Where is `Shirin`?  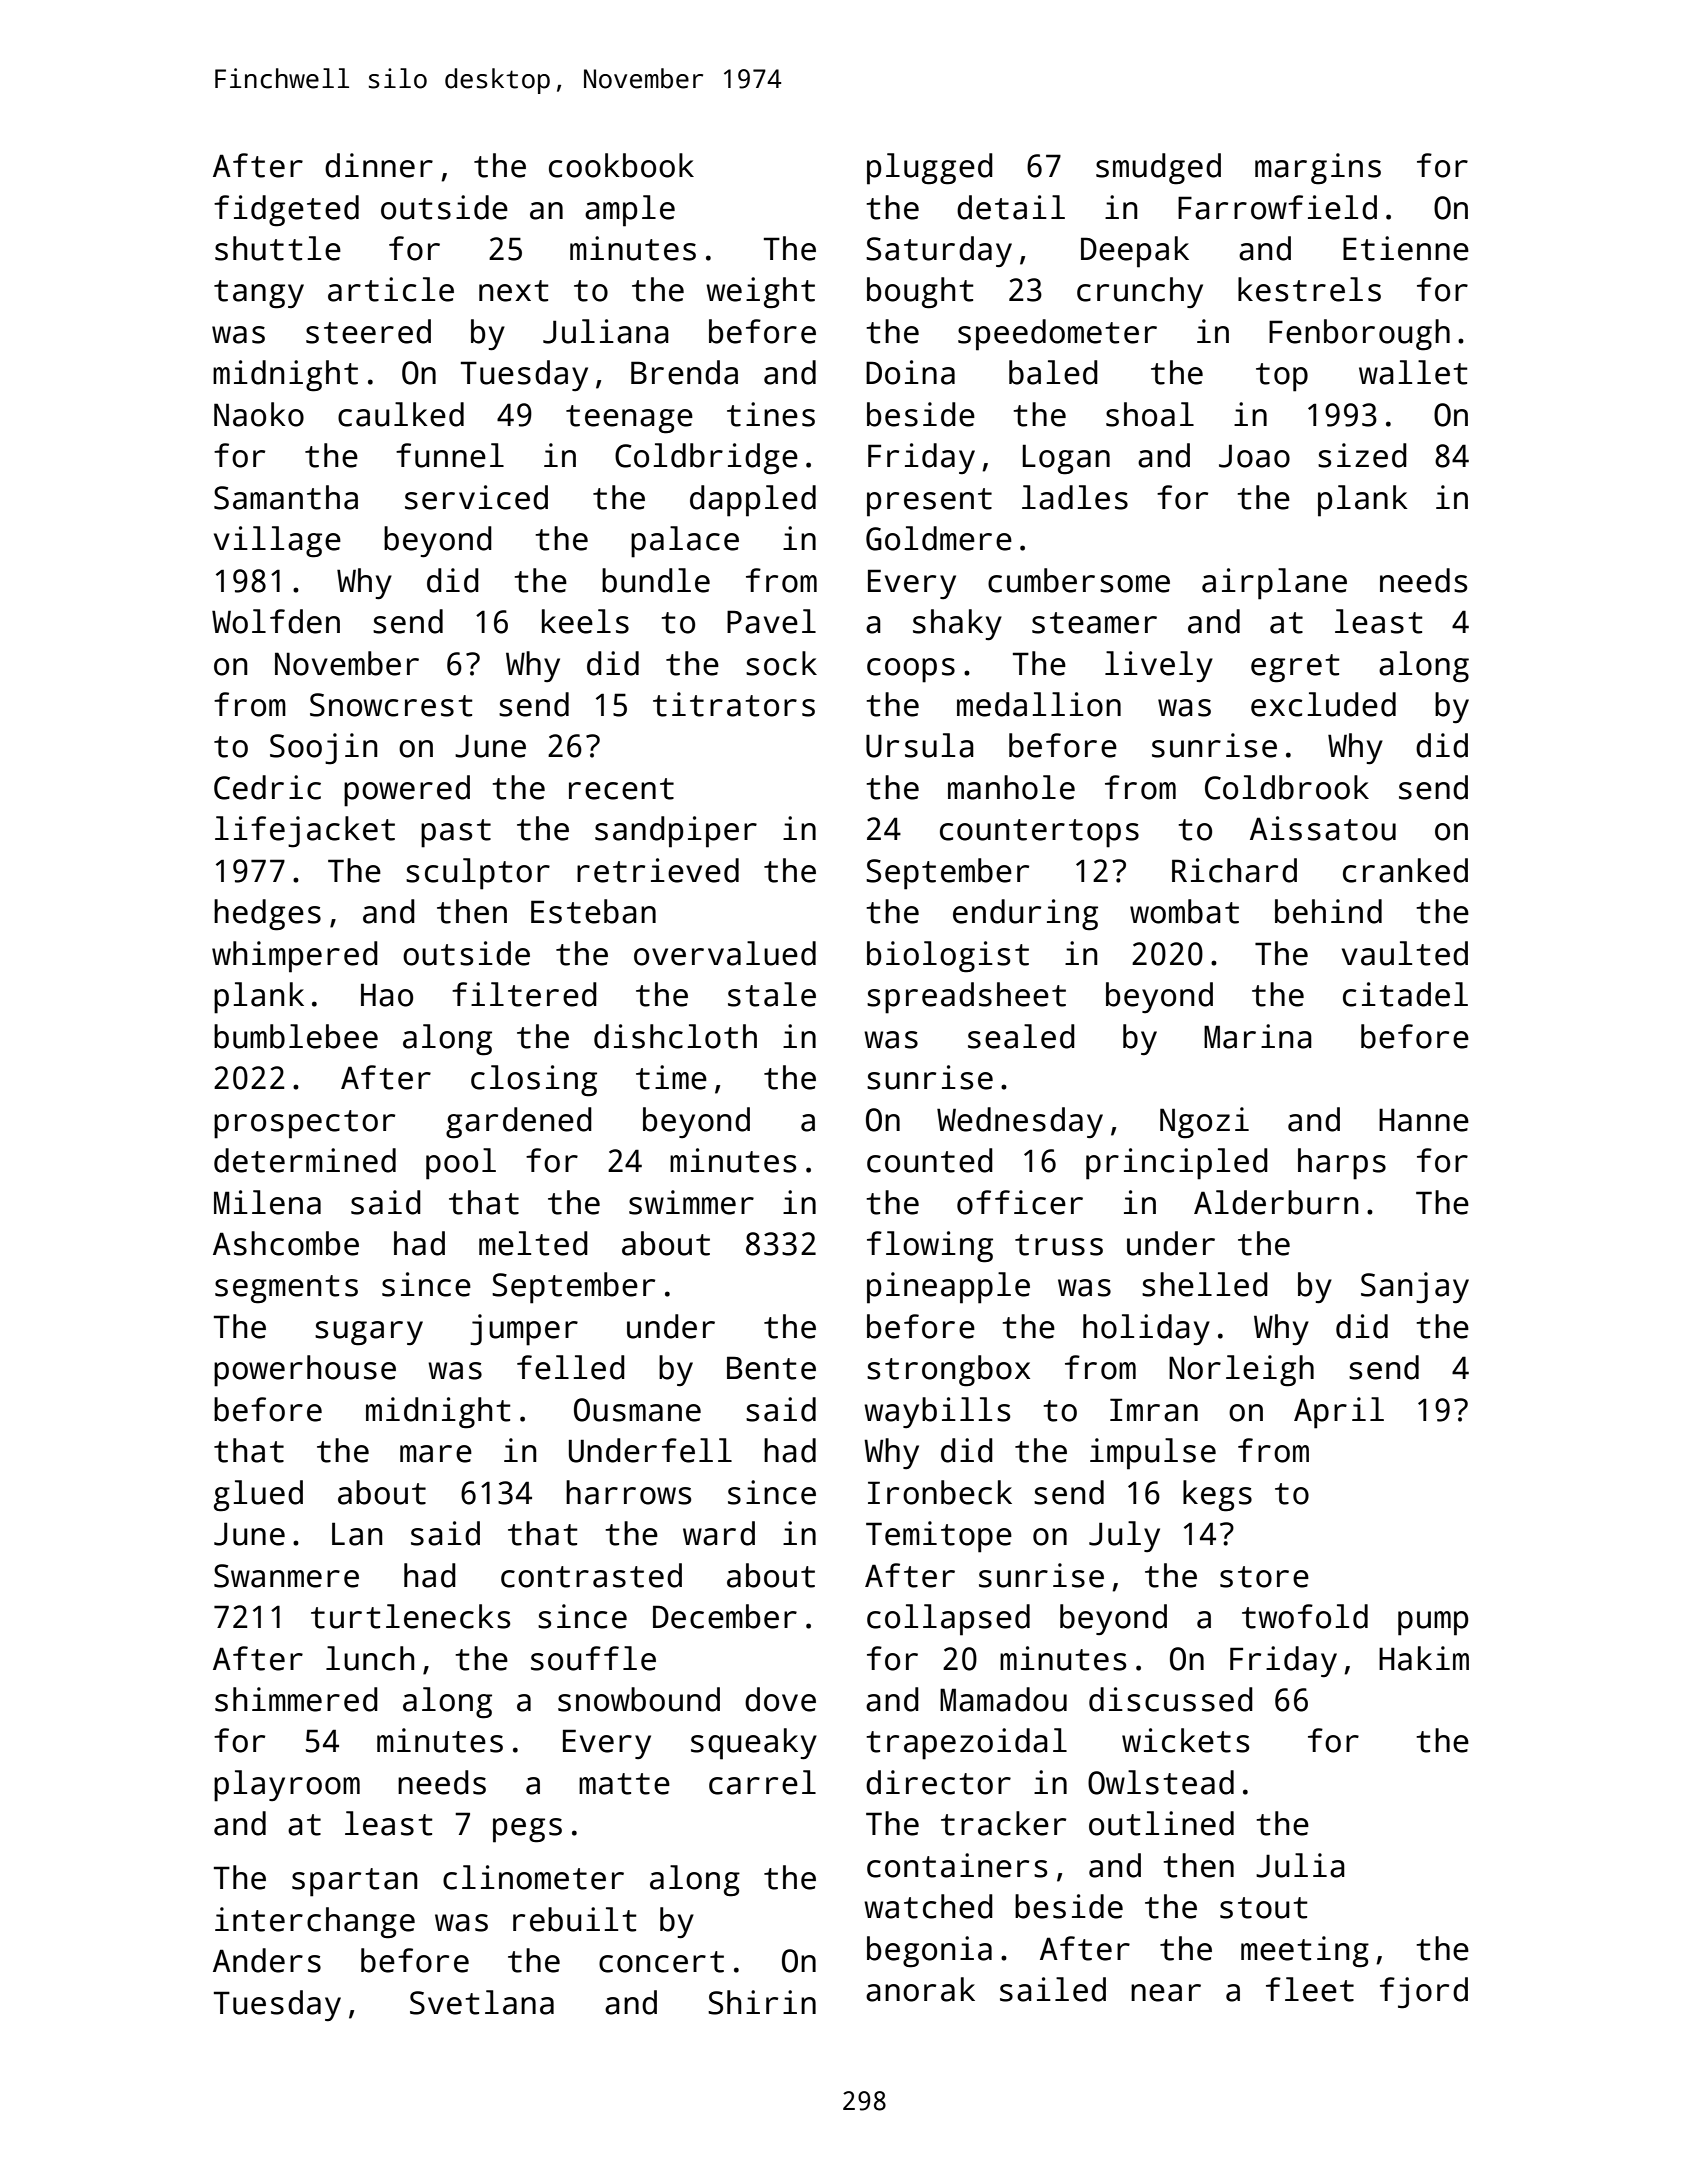 Shirin is located at coordinates (762, 2002).
